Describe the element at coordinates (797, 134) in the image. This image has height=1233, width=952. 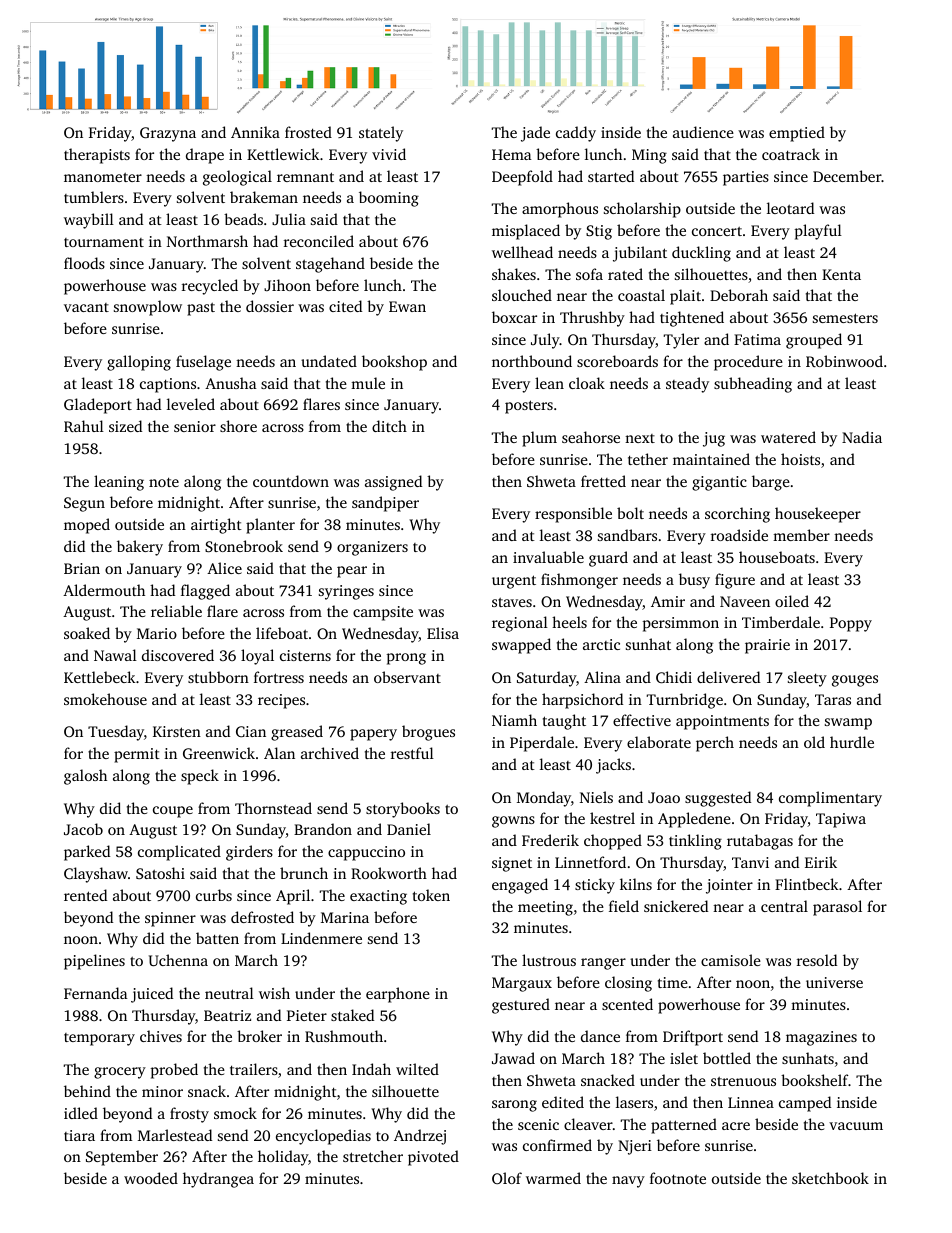
I see `emptied` at that location.
